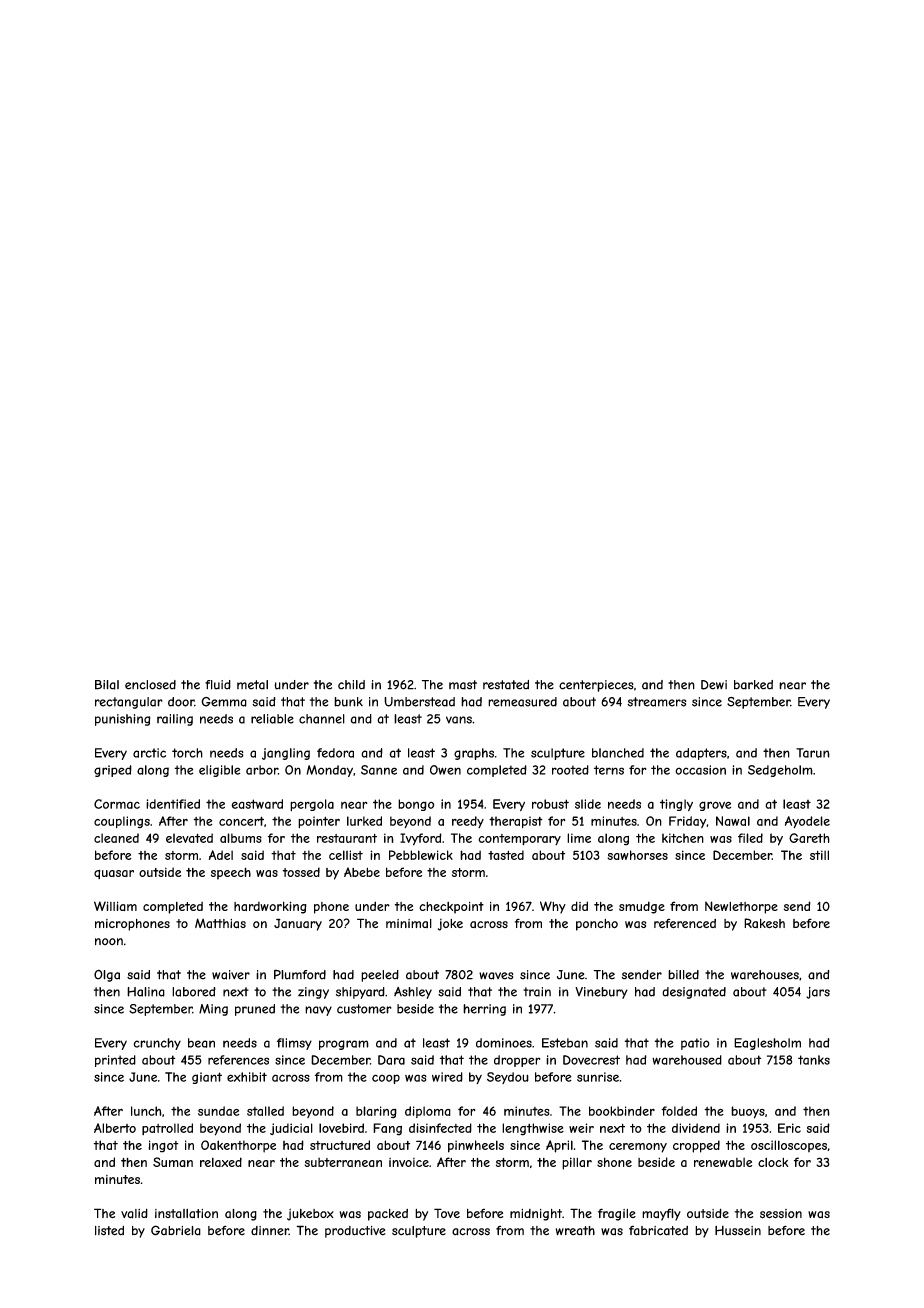 The width and height of the screenshot is (924, 1308). I want to click on coop, so click(386, 1079).
